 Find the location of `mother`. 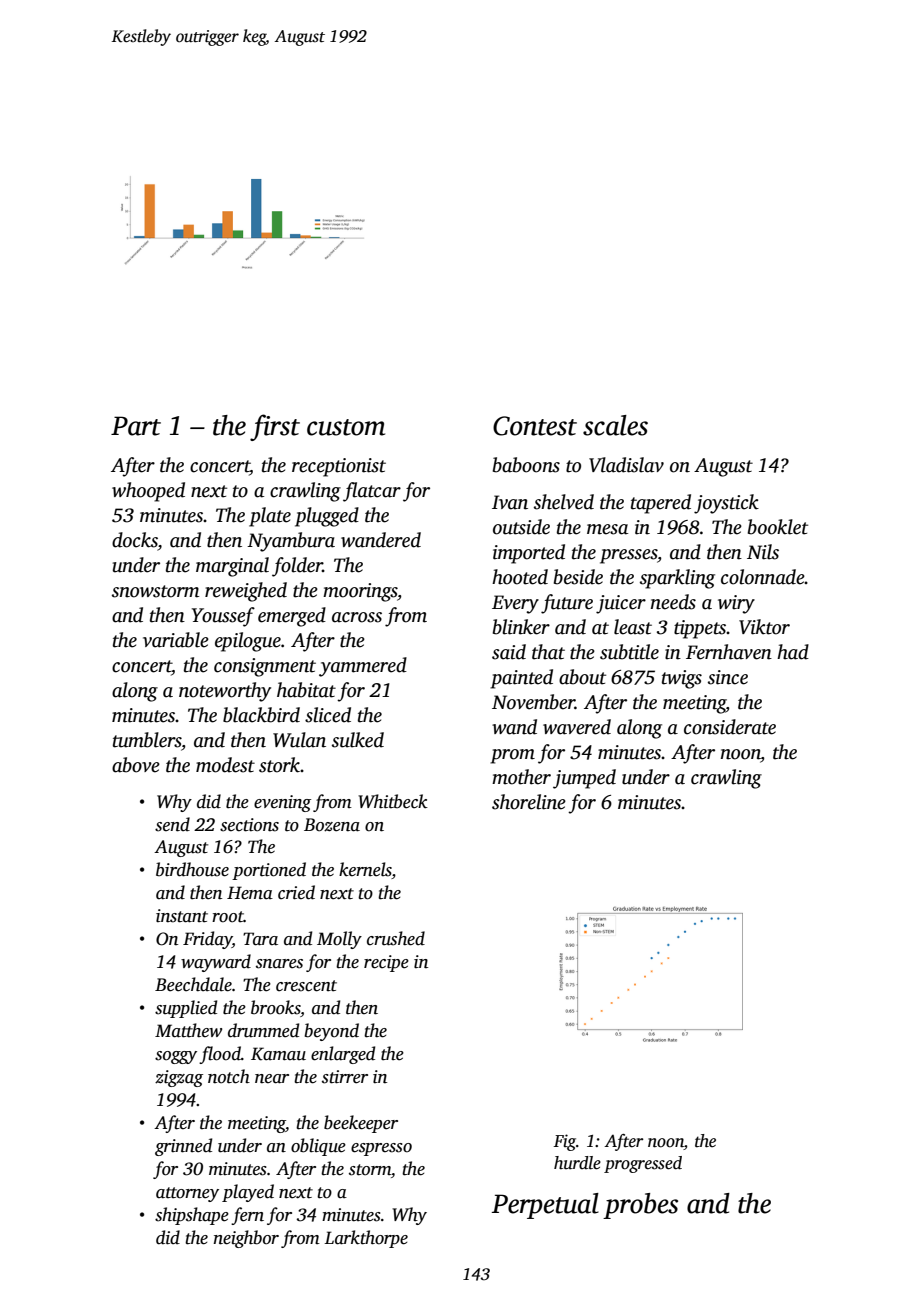

mother is located at coordinates (521, 777).
